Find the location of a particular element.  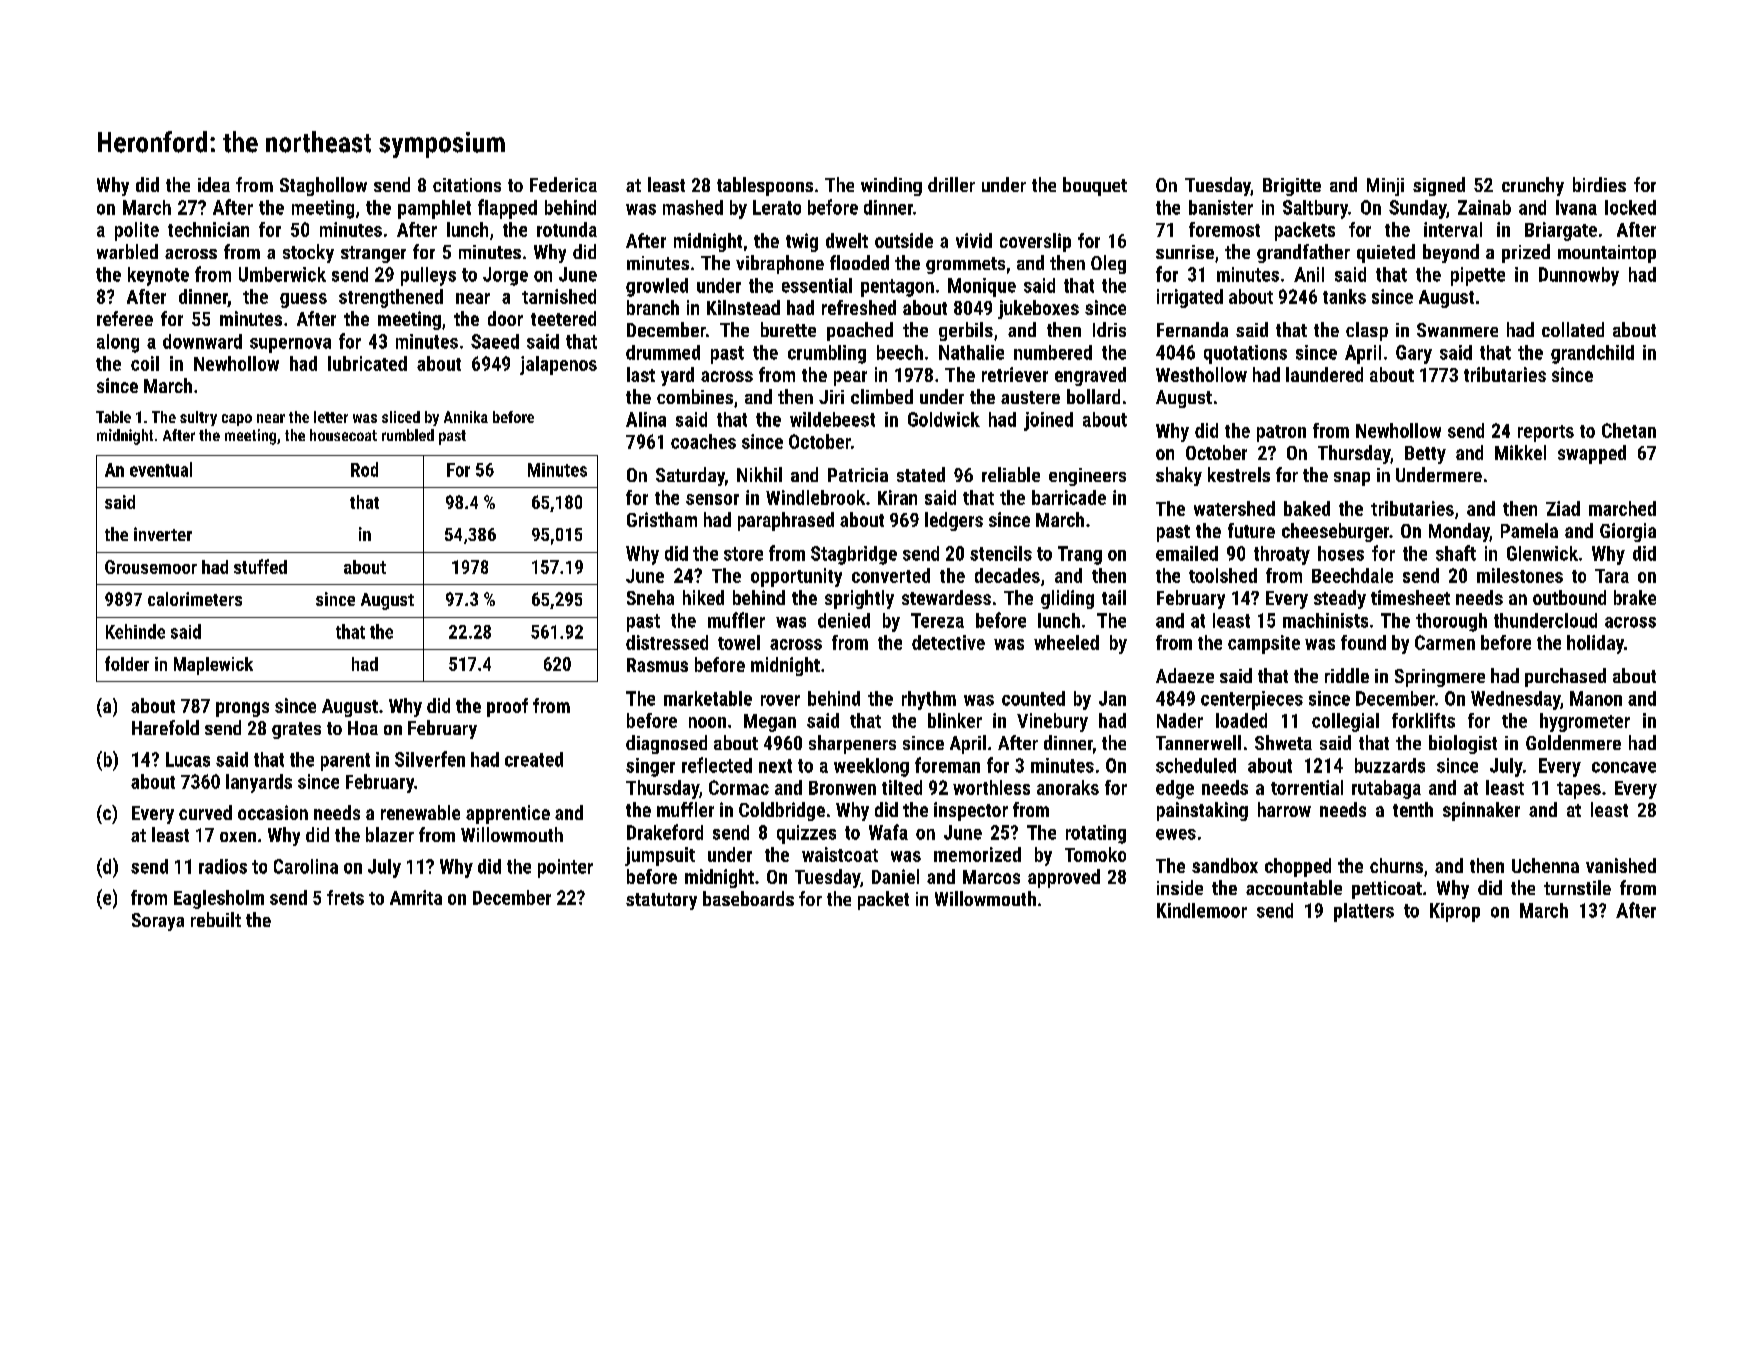

twig is located at coordinates (802, 242).
